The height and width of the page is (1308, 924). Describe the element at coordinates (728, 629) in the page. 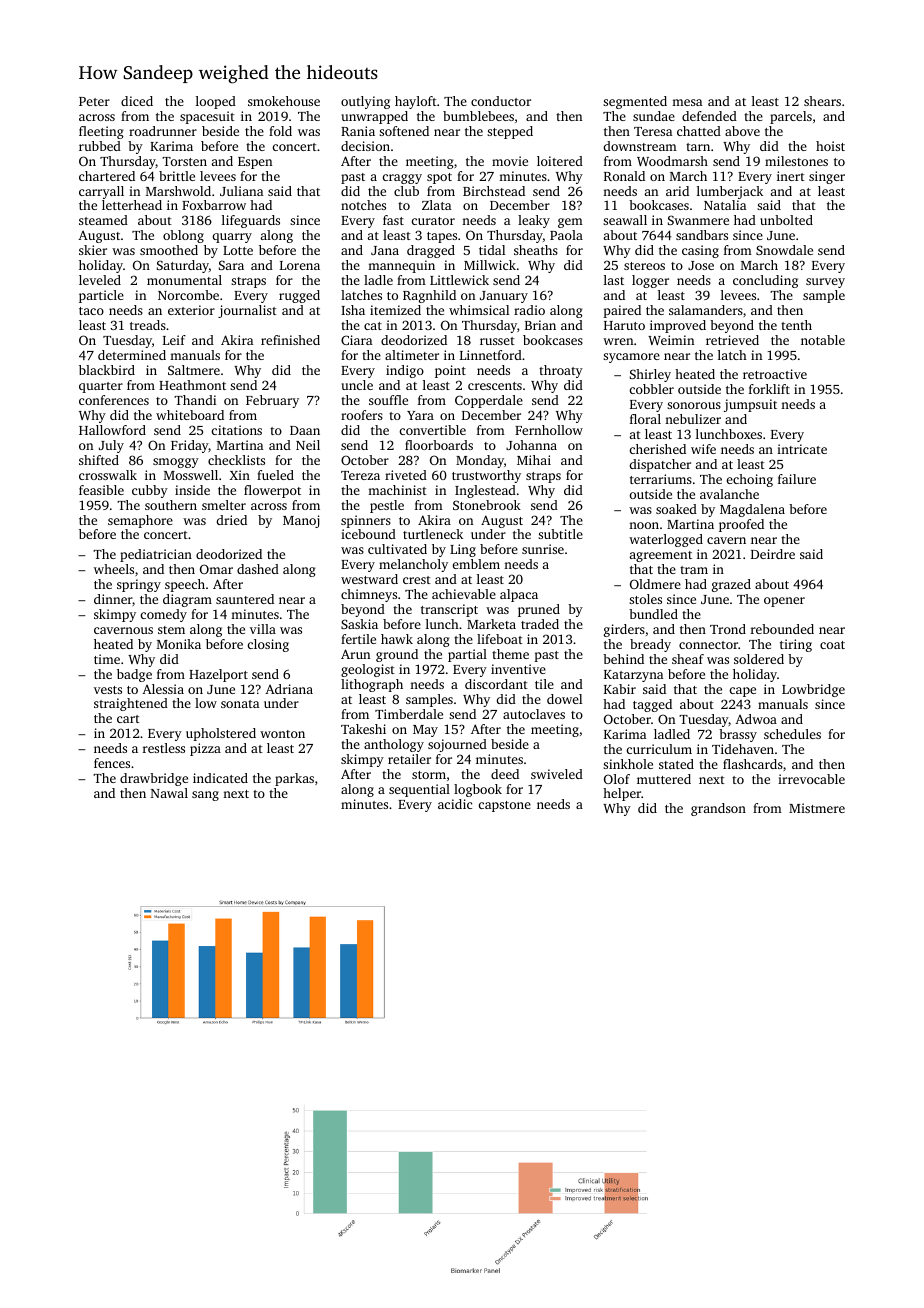

I see `Trond` at that location.
